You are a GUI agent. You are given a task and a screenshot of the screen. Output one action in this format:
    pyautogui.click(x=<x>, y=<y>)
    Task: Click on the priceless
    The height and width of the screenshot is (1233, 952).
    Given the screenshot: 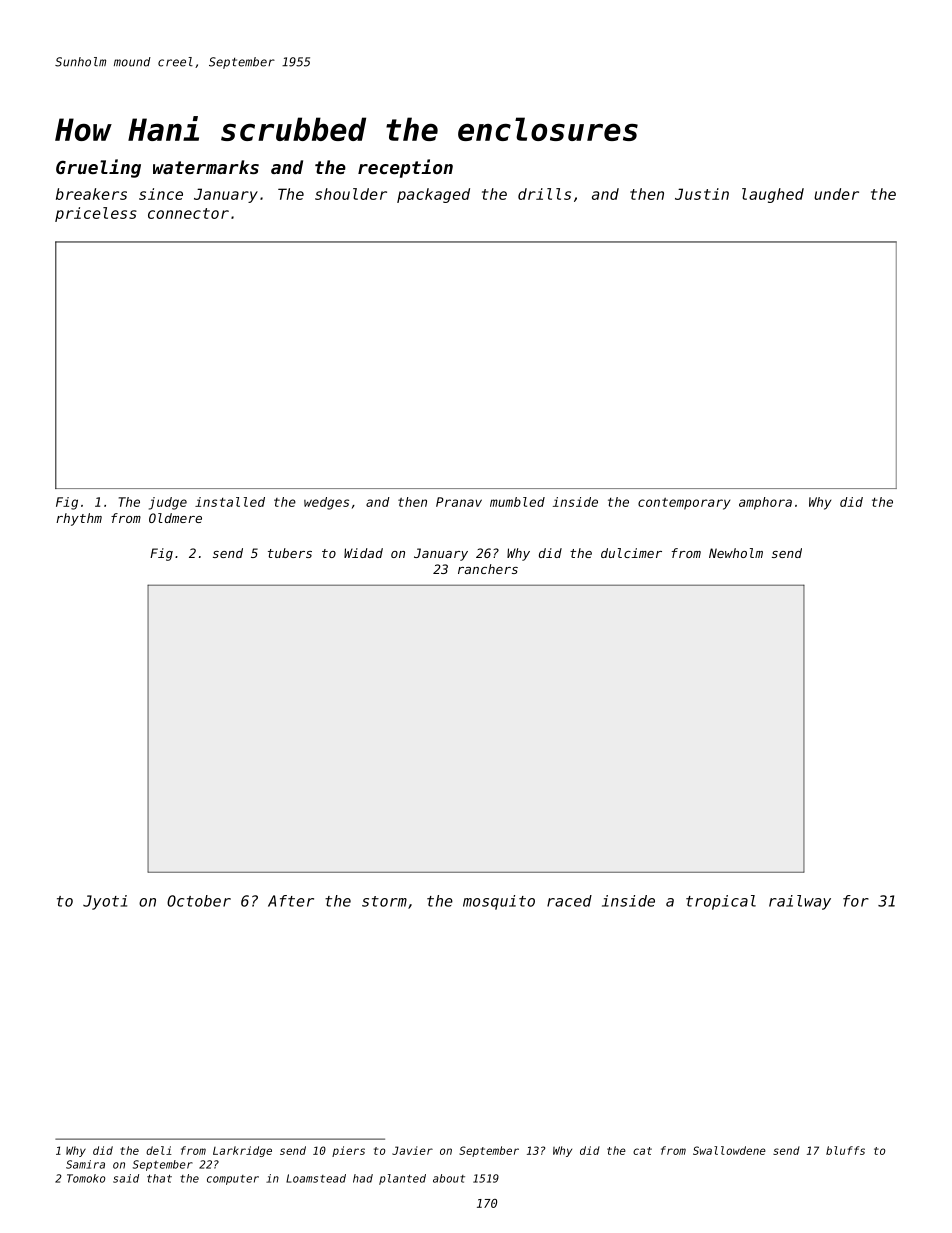 What is the action you would take?
    pyautogui.click(x=96, y=214)
